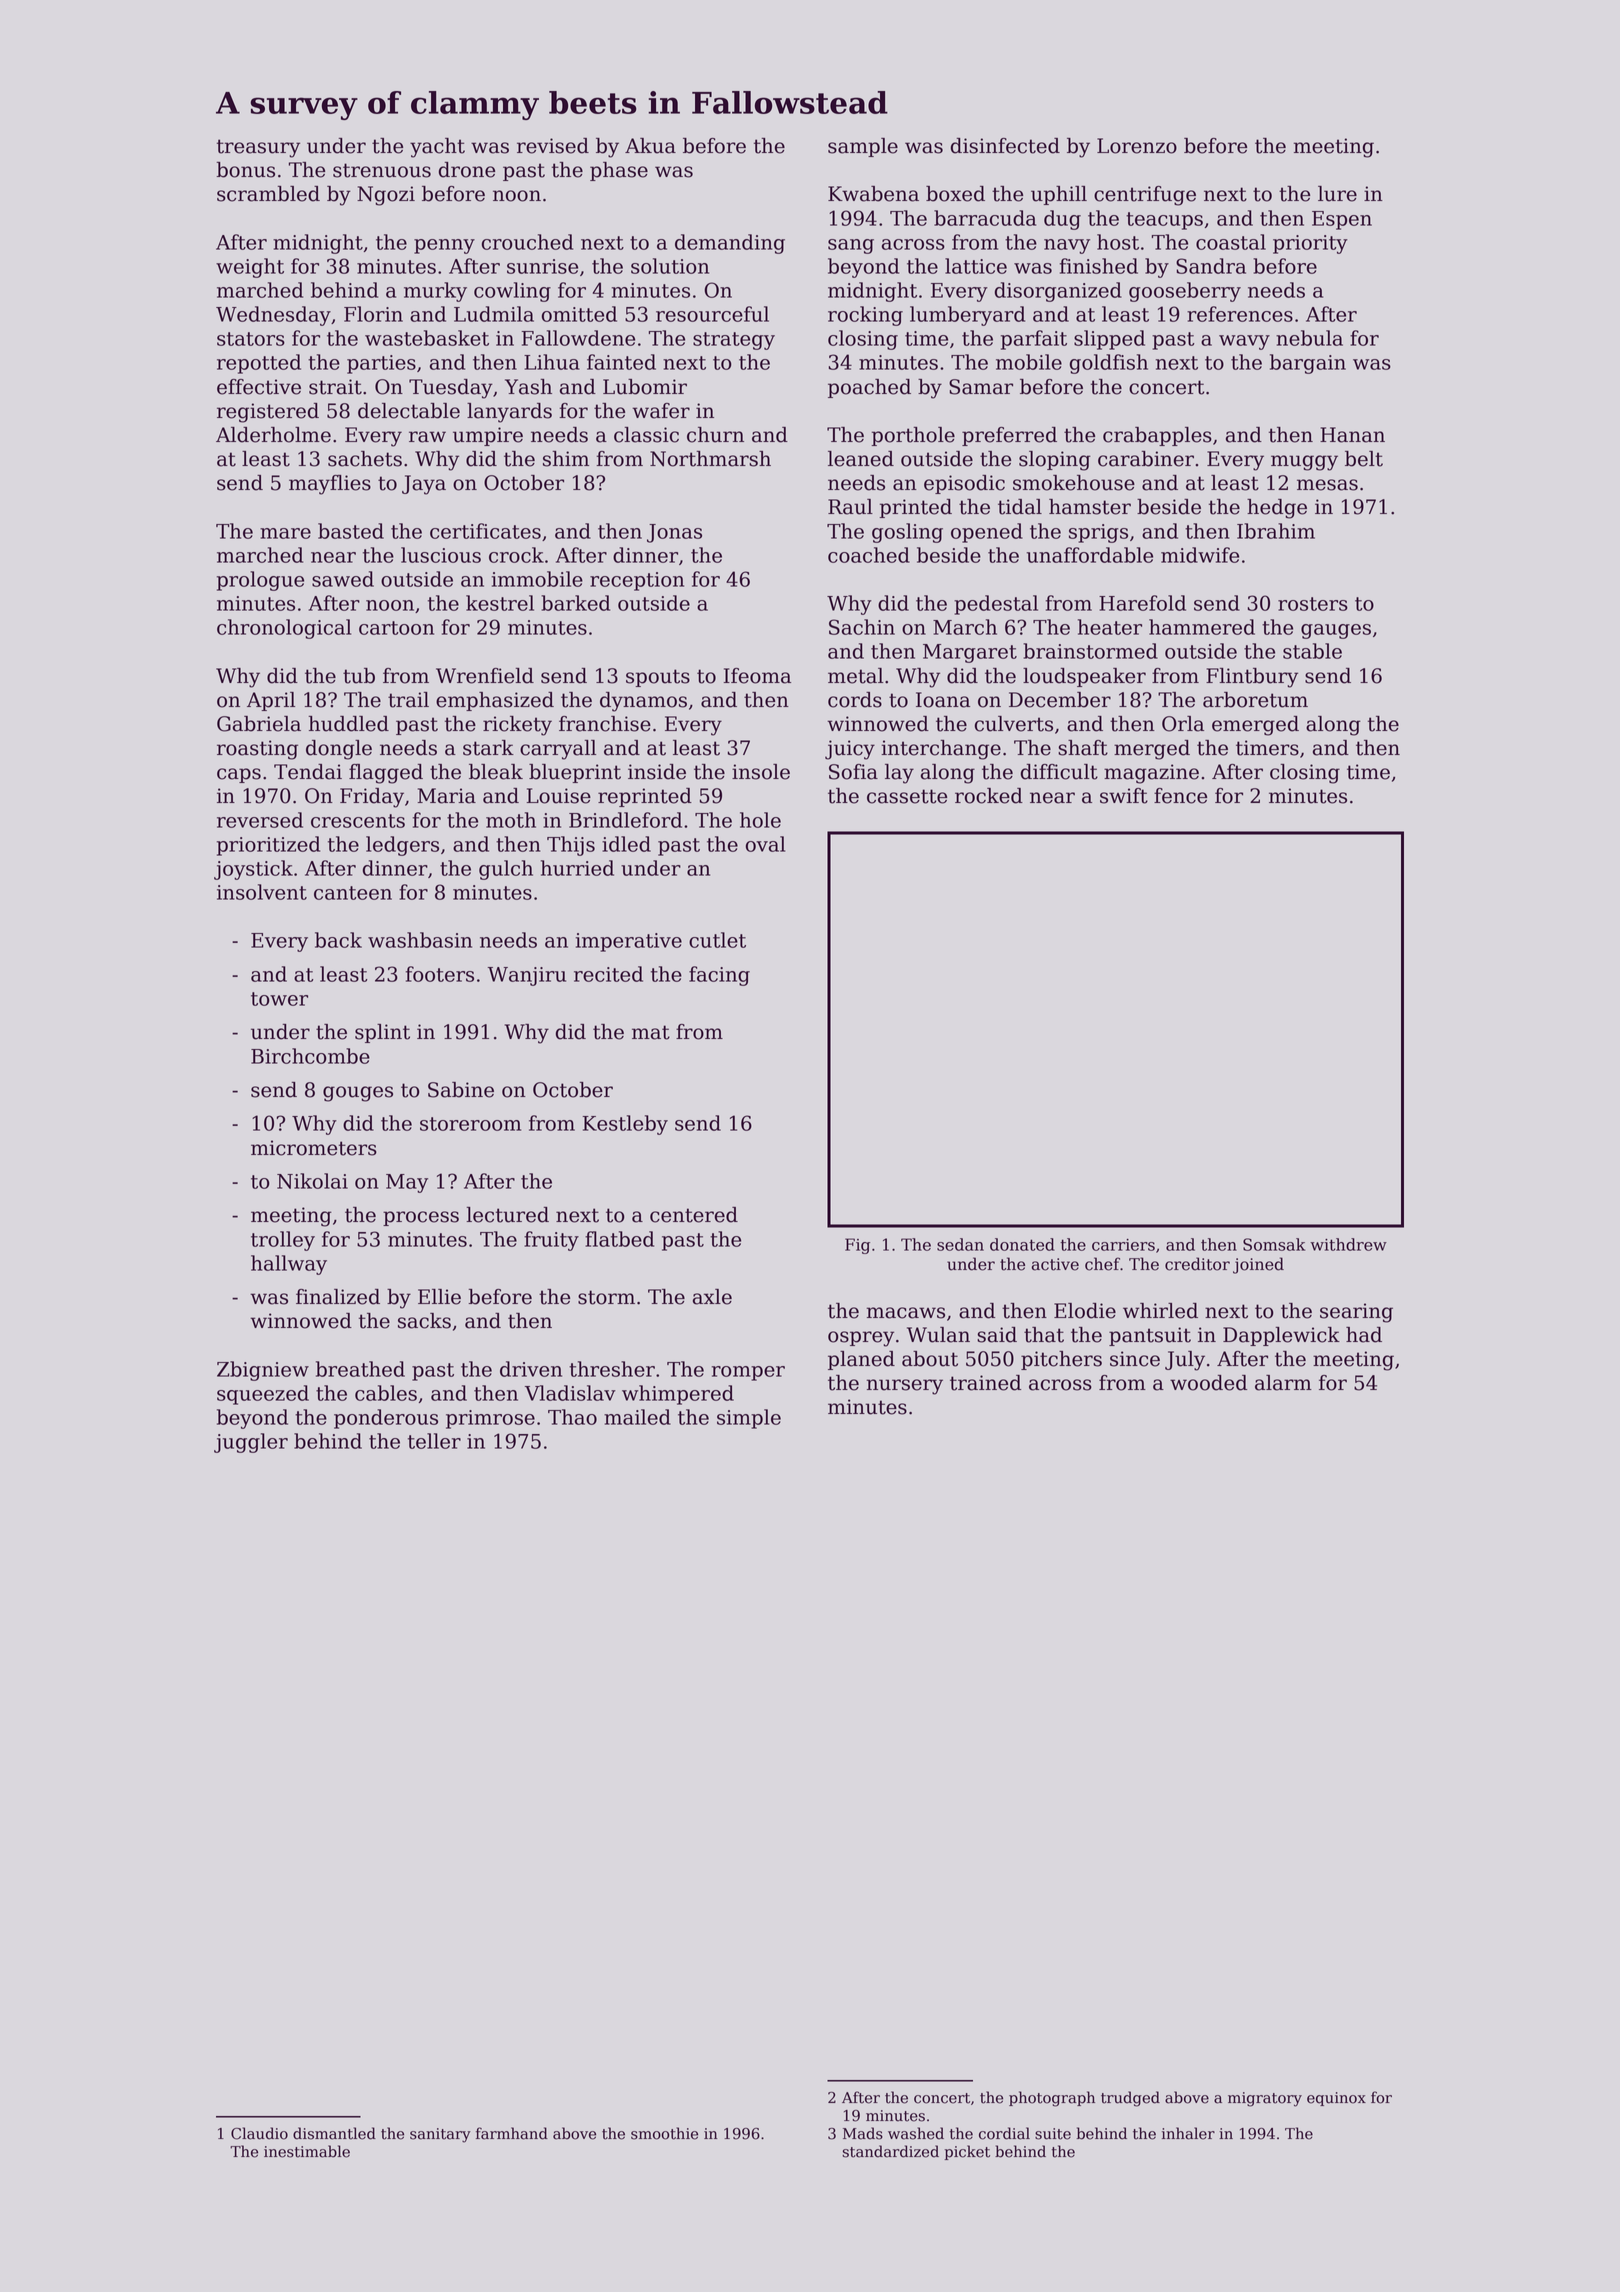 This image has height=2292, width=1620. Describe the element at coordinates (512, 2133) in the image. I see `farmhand` at that location.
